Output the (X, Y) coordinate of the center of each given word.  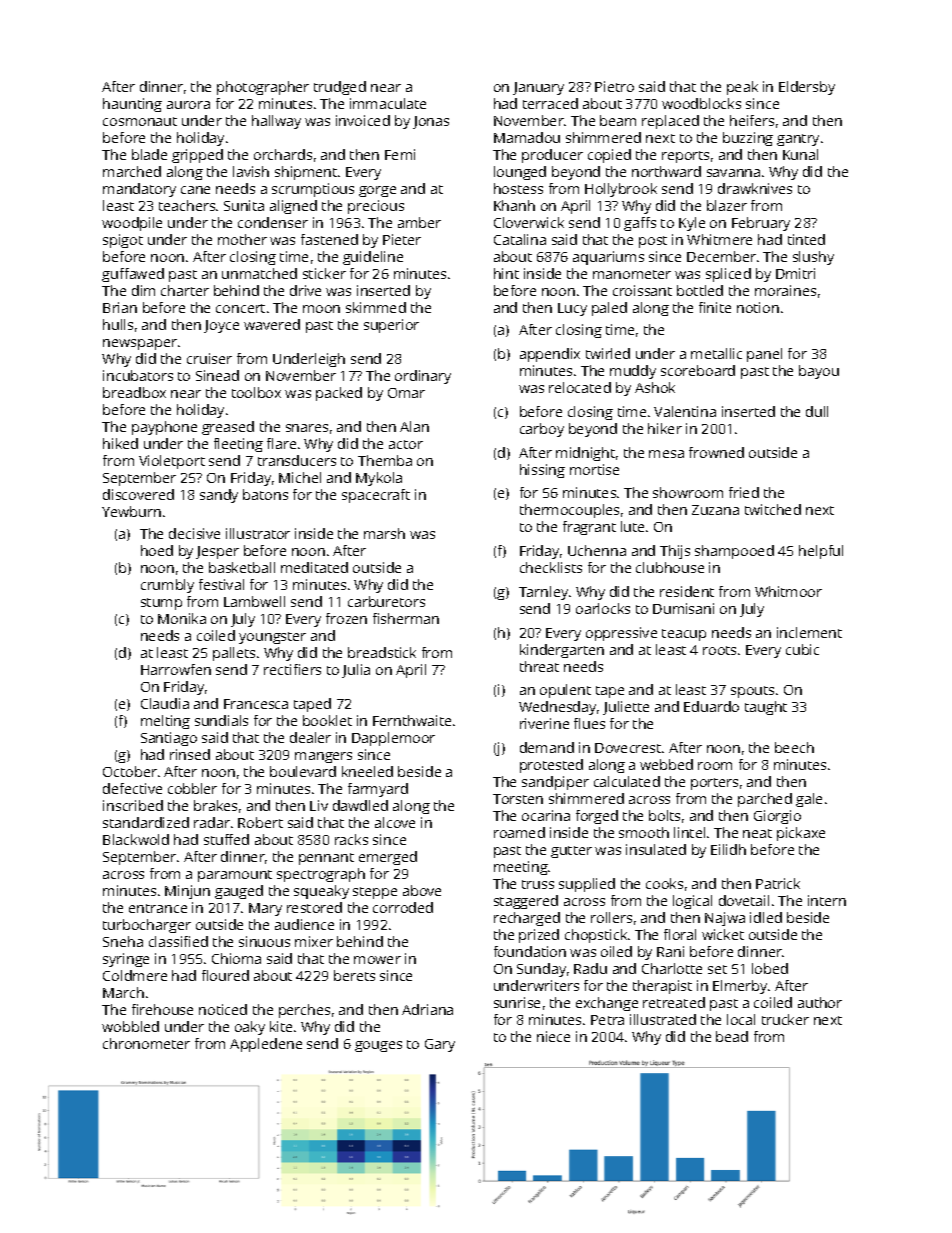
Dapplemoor (393, 739)
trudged (340, 88)
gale (809, 800)
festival (221, 584)
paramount (235, 876)
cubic (802, 649)
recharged (527, 919)
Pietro (614, 86)
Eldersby (807, 88)
